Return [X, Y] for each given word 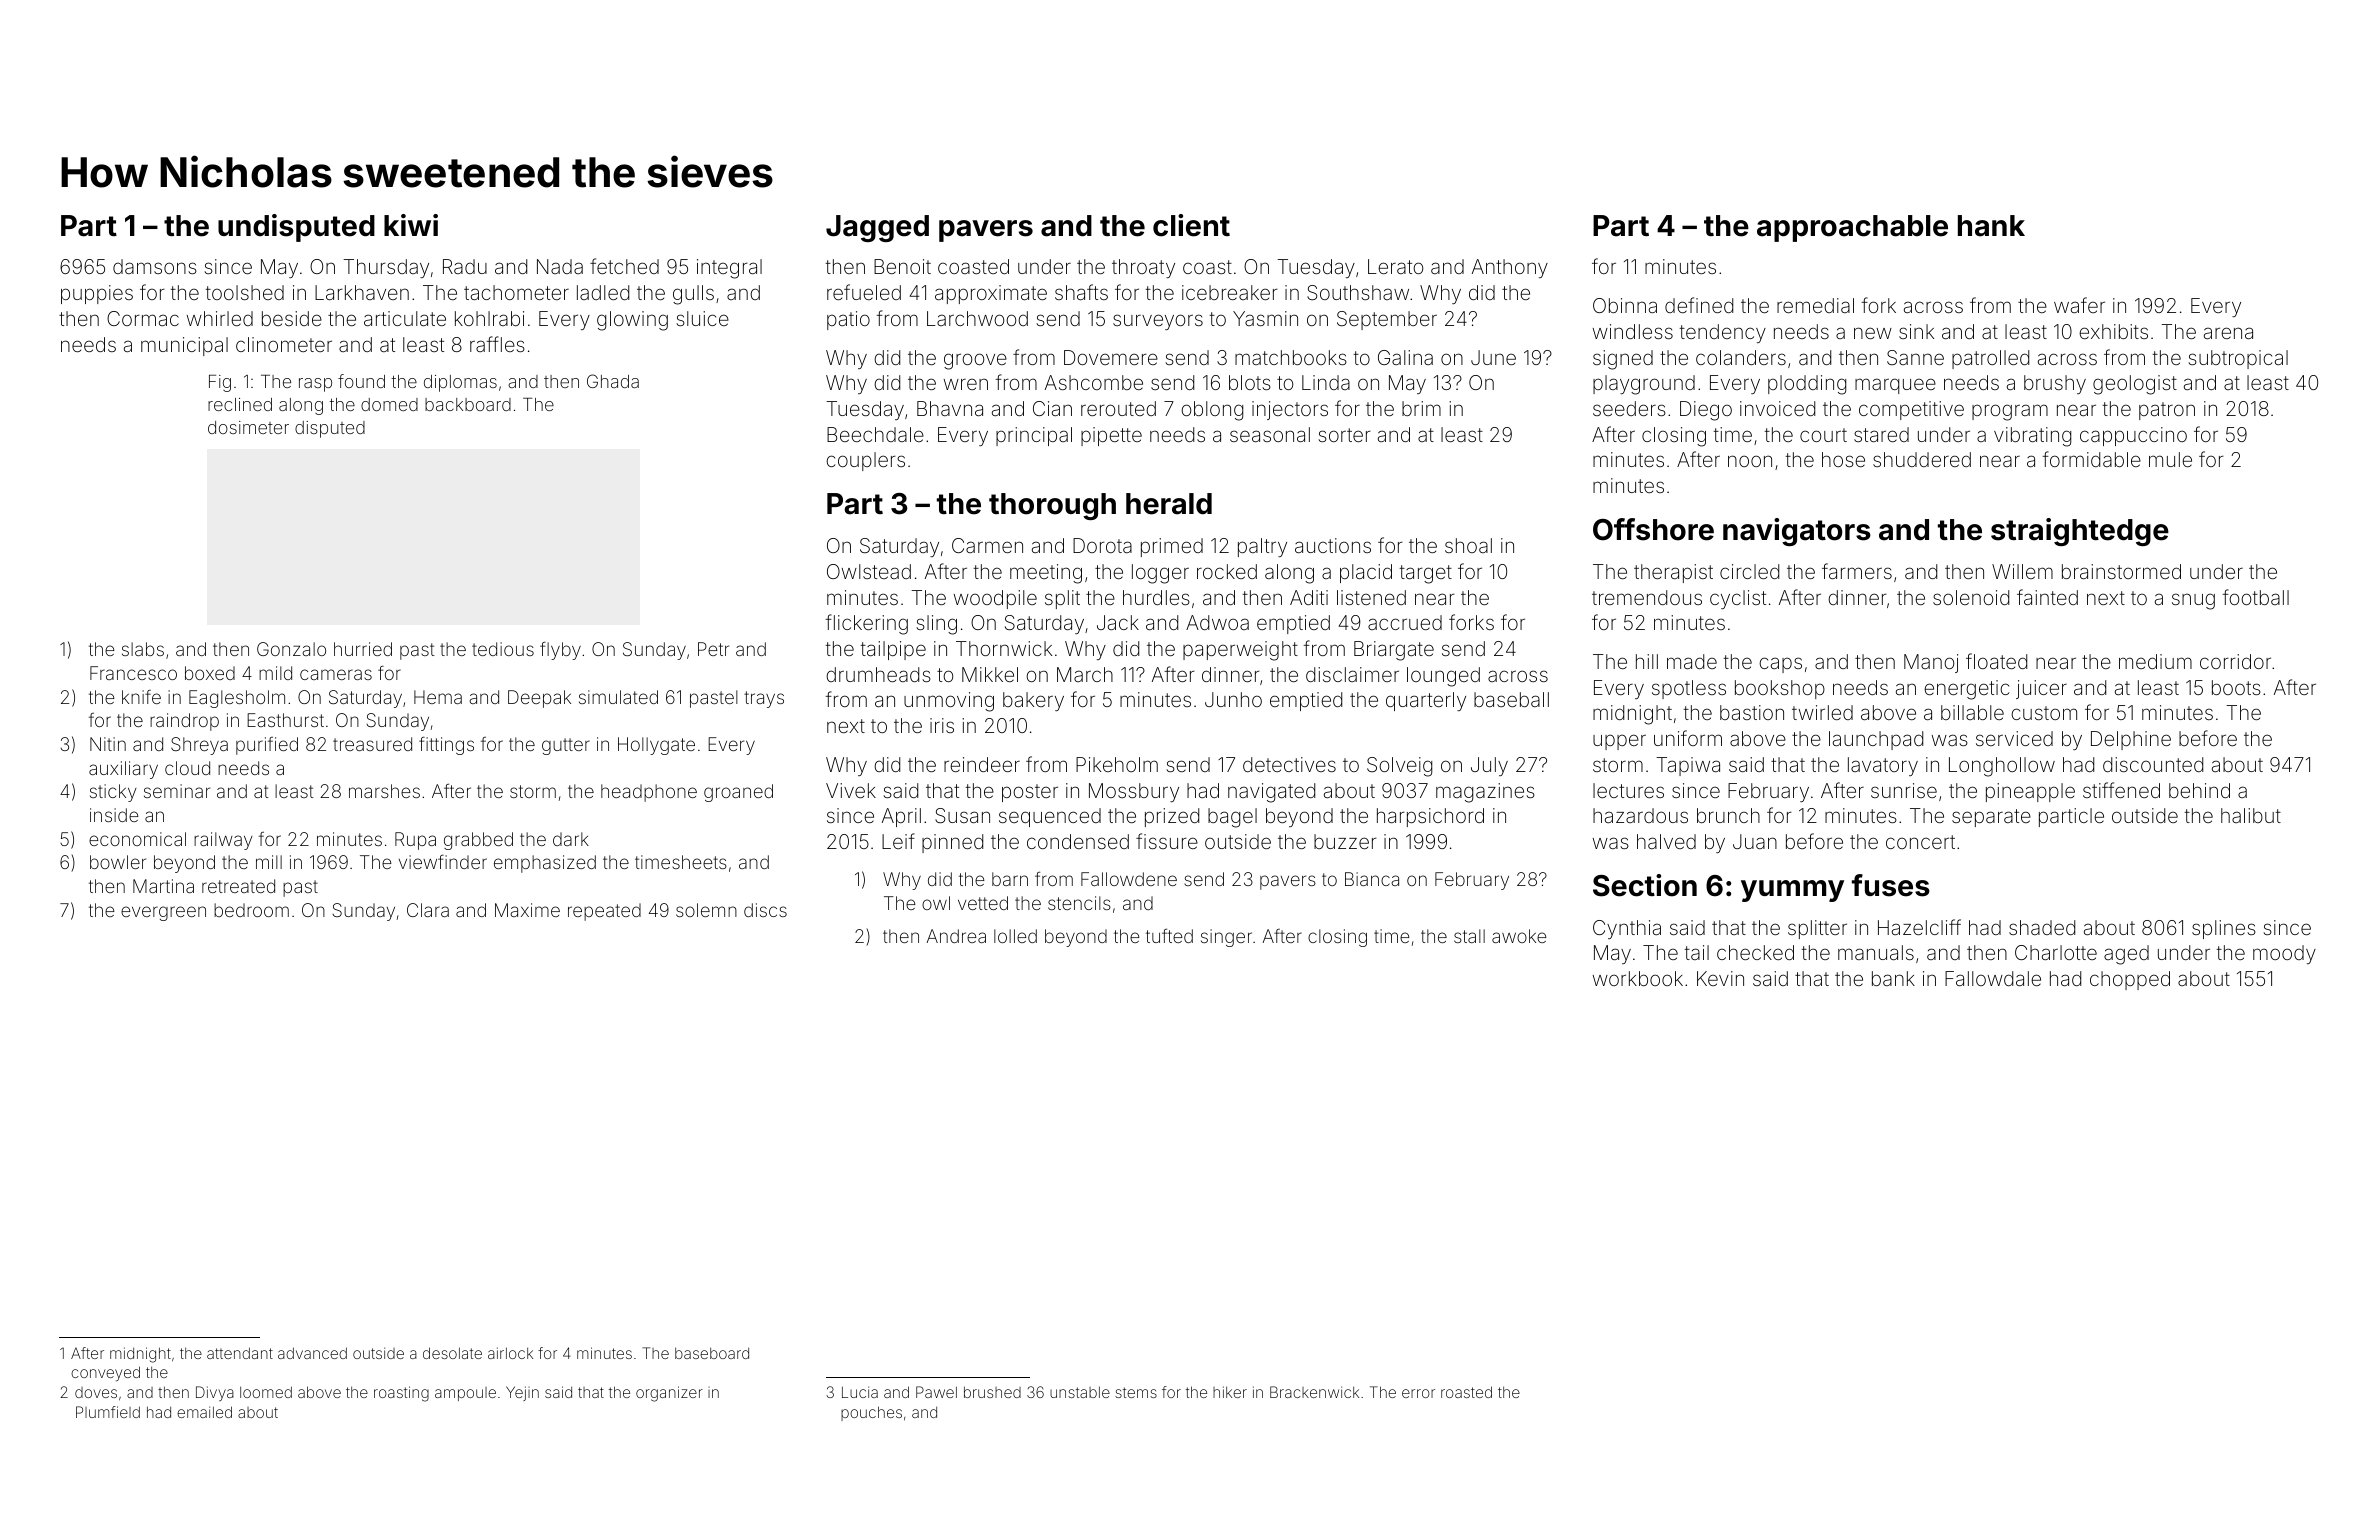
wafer [2079, 305]
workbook [1638, 978]
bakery [1033, 701]
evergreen [163, 913]
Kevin [1720, 978]
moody [2284, 954]
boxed [210, 673]
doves [96, 1392]
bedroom [251, 910]
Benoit [902, 266]
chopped [2130, 980]
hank [1991, 226]
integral [729, 269]
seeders [1629, 408]
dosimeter [248, 427]
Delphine [2131, 740]
